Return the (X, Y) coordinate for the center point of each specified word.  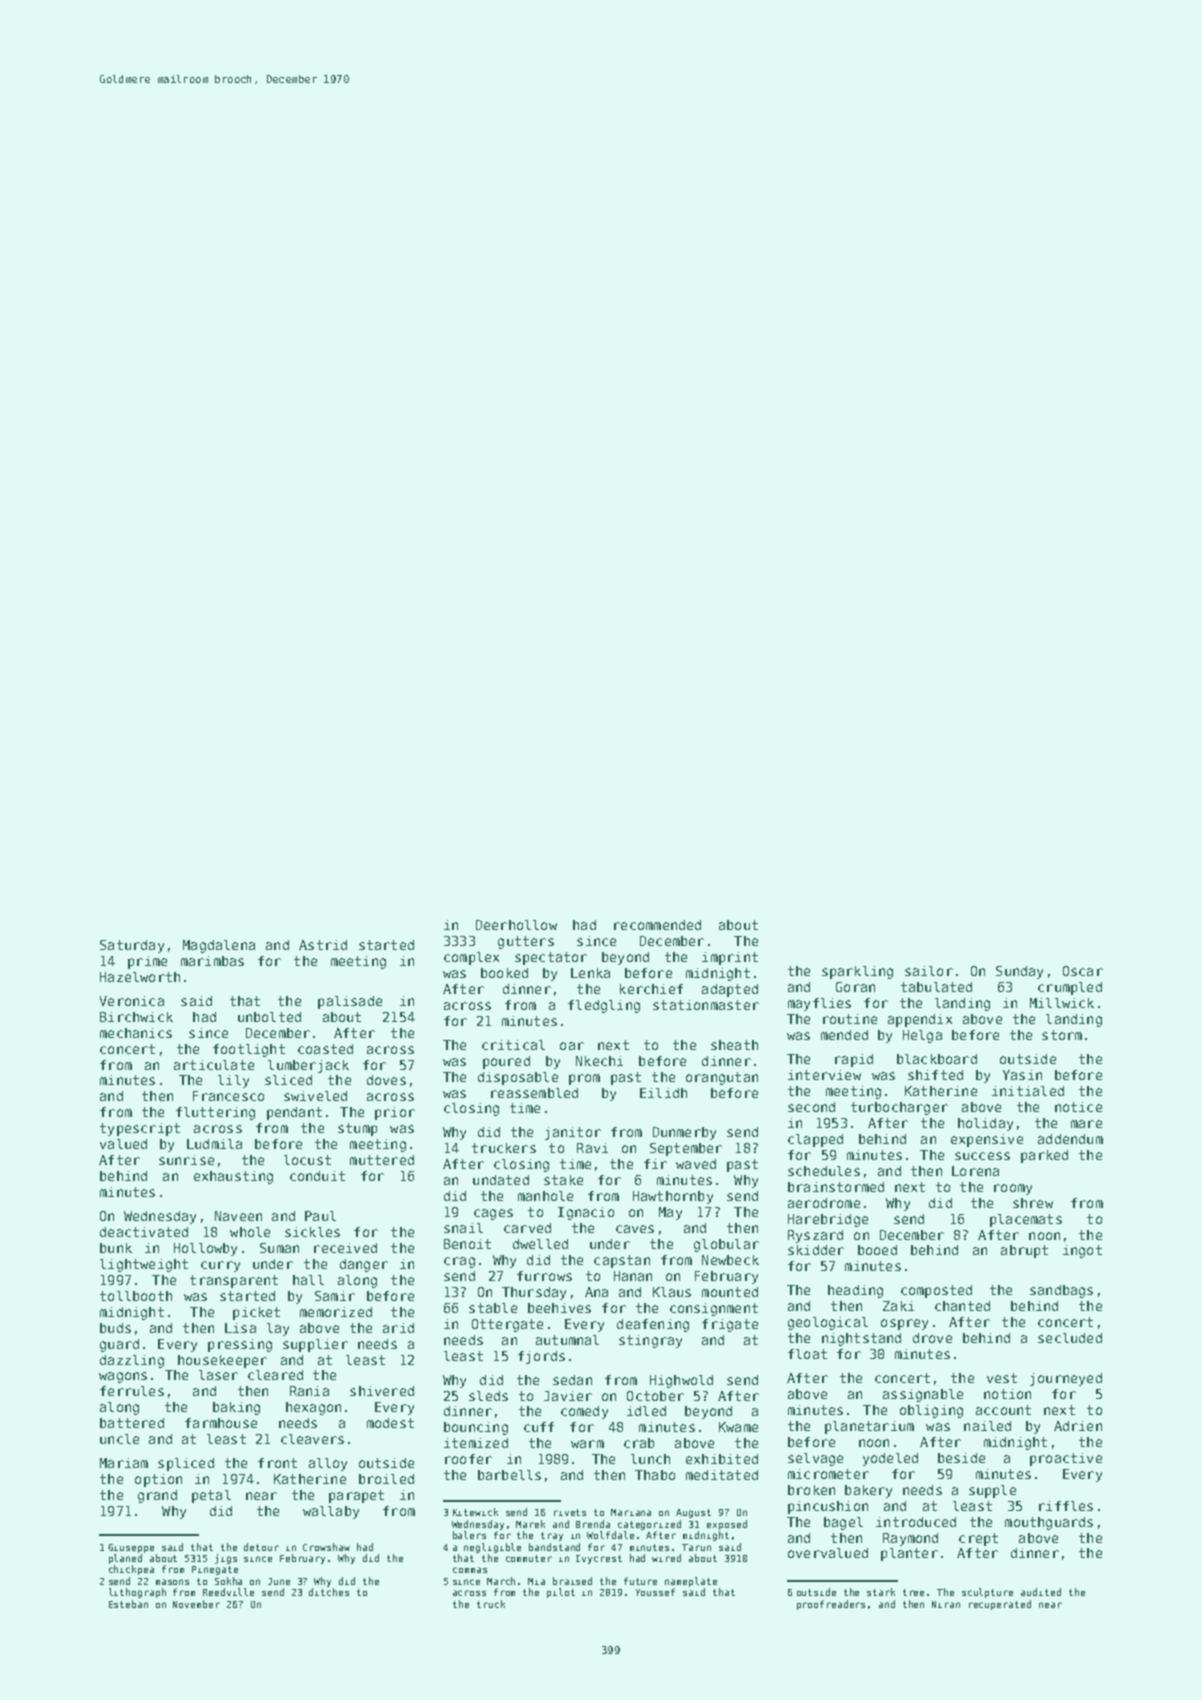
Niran (946, 1604)
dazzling (132, 1361)
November (196, 1604)
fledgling (604, 1006)
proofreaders (831, 1605)
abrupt (1024, 1251)
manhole (545, 1196)
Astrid (323, 945)
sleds (488, 1396)
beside (961, 1458)
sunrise (186, 1160)
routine (850, 1019)
